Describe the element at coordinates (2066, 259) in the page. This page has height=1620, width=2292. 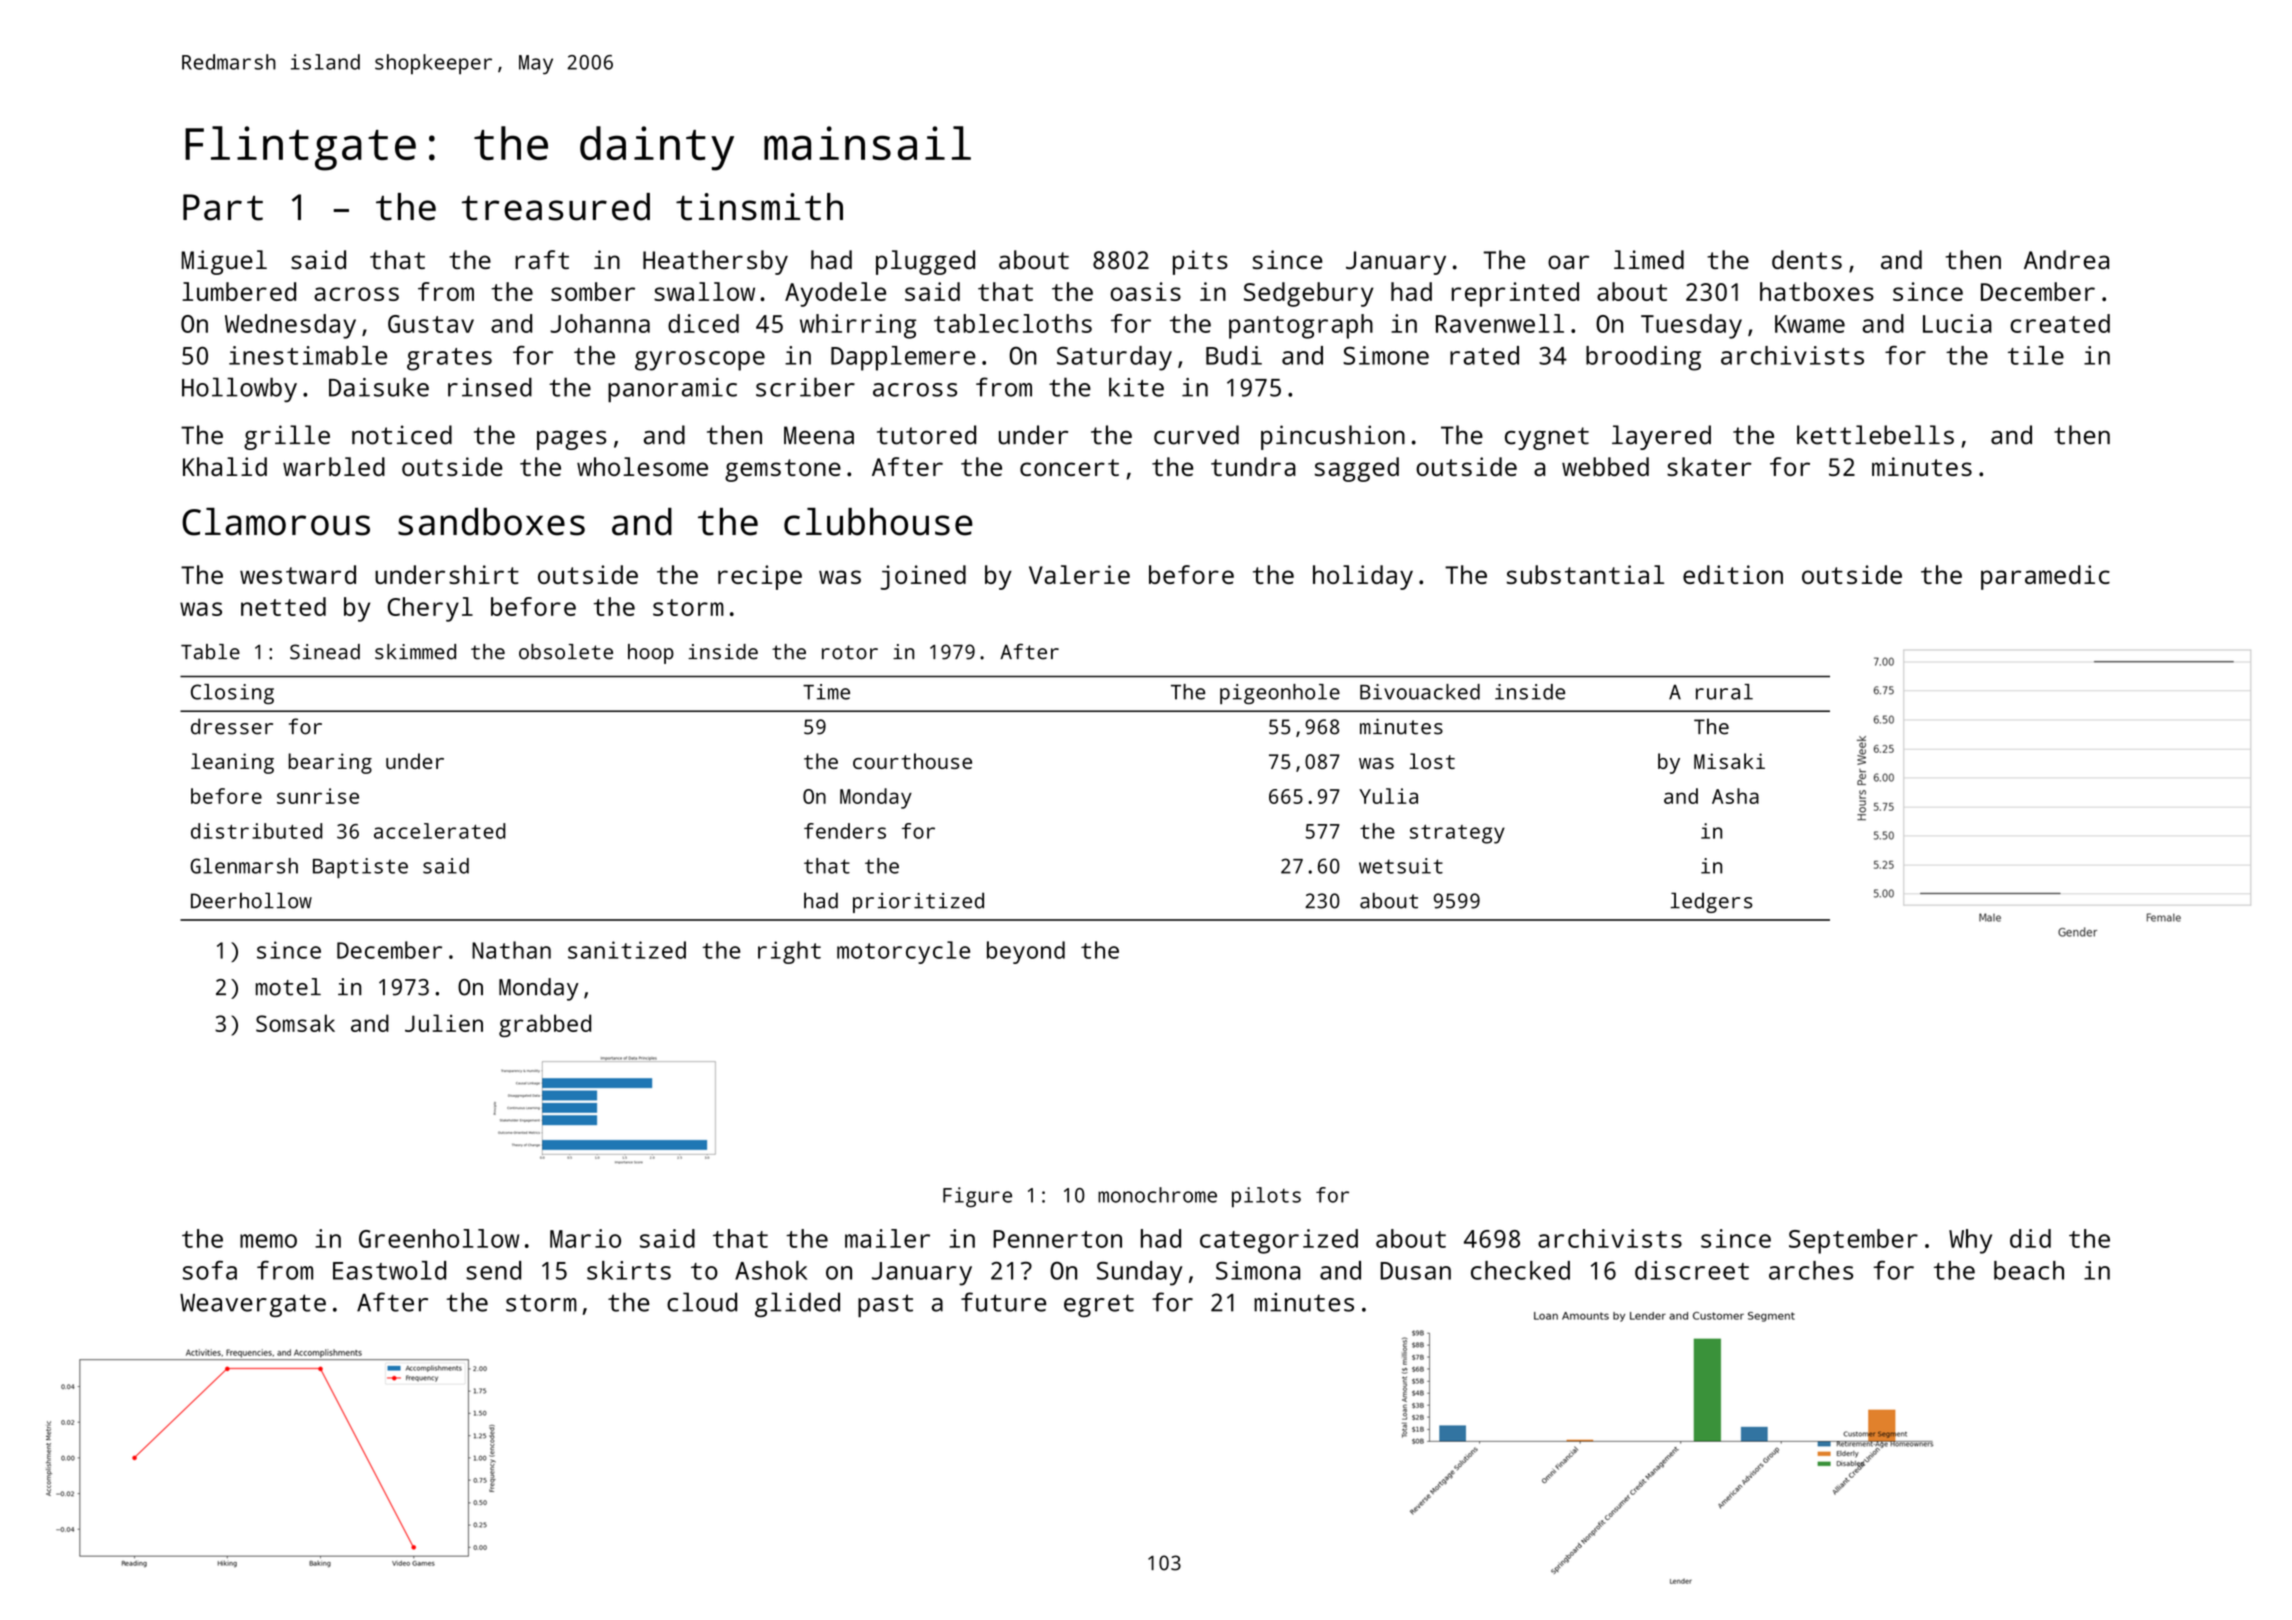
I see `Andrea` at that location.
